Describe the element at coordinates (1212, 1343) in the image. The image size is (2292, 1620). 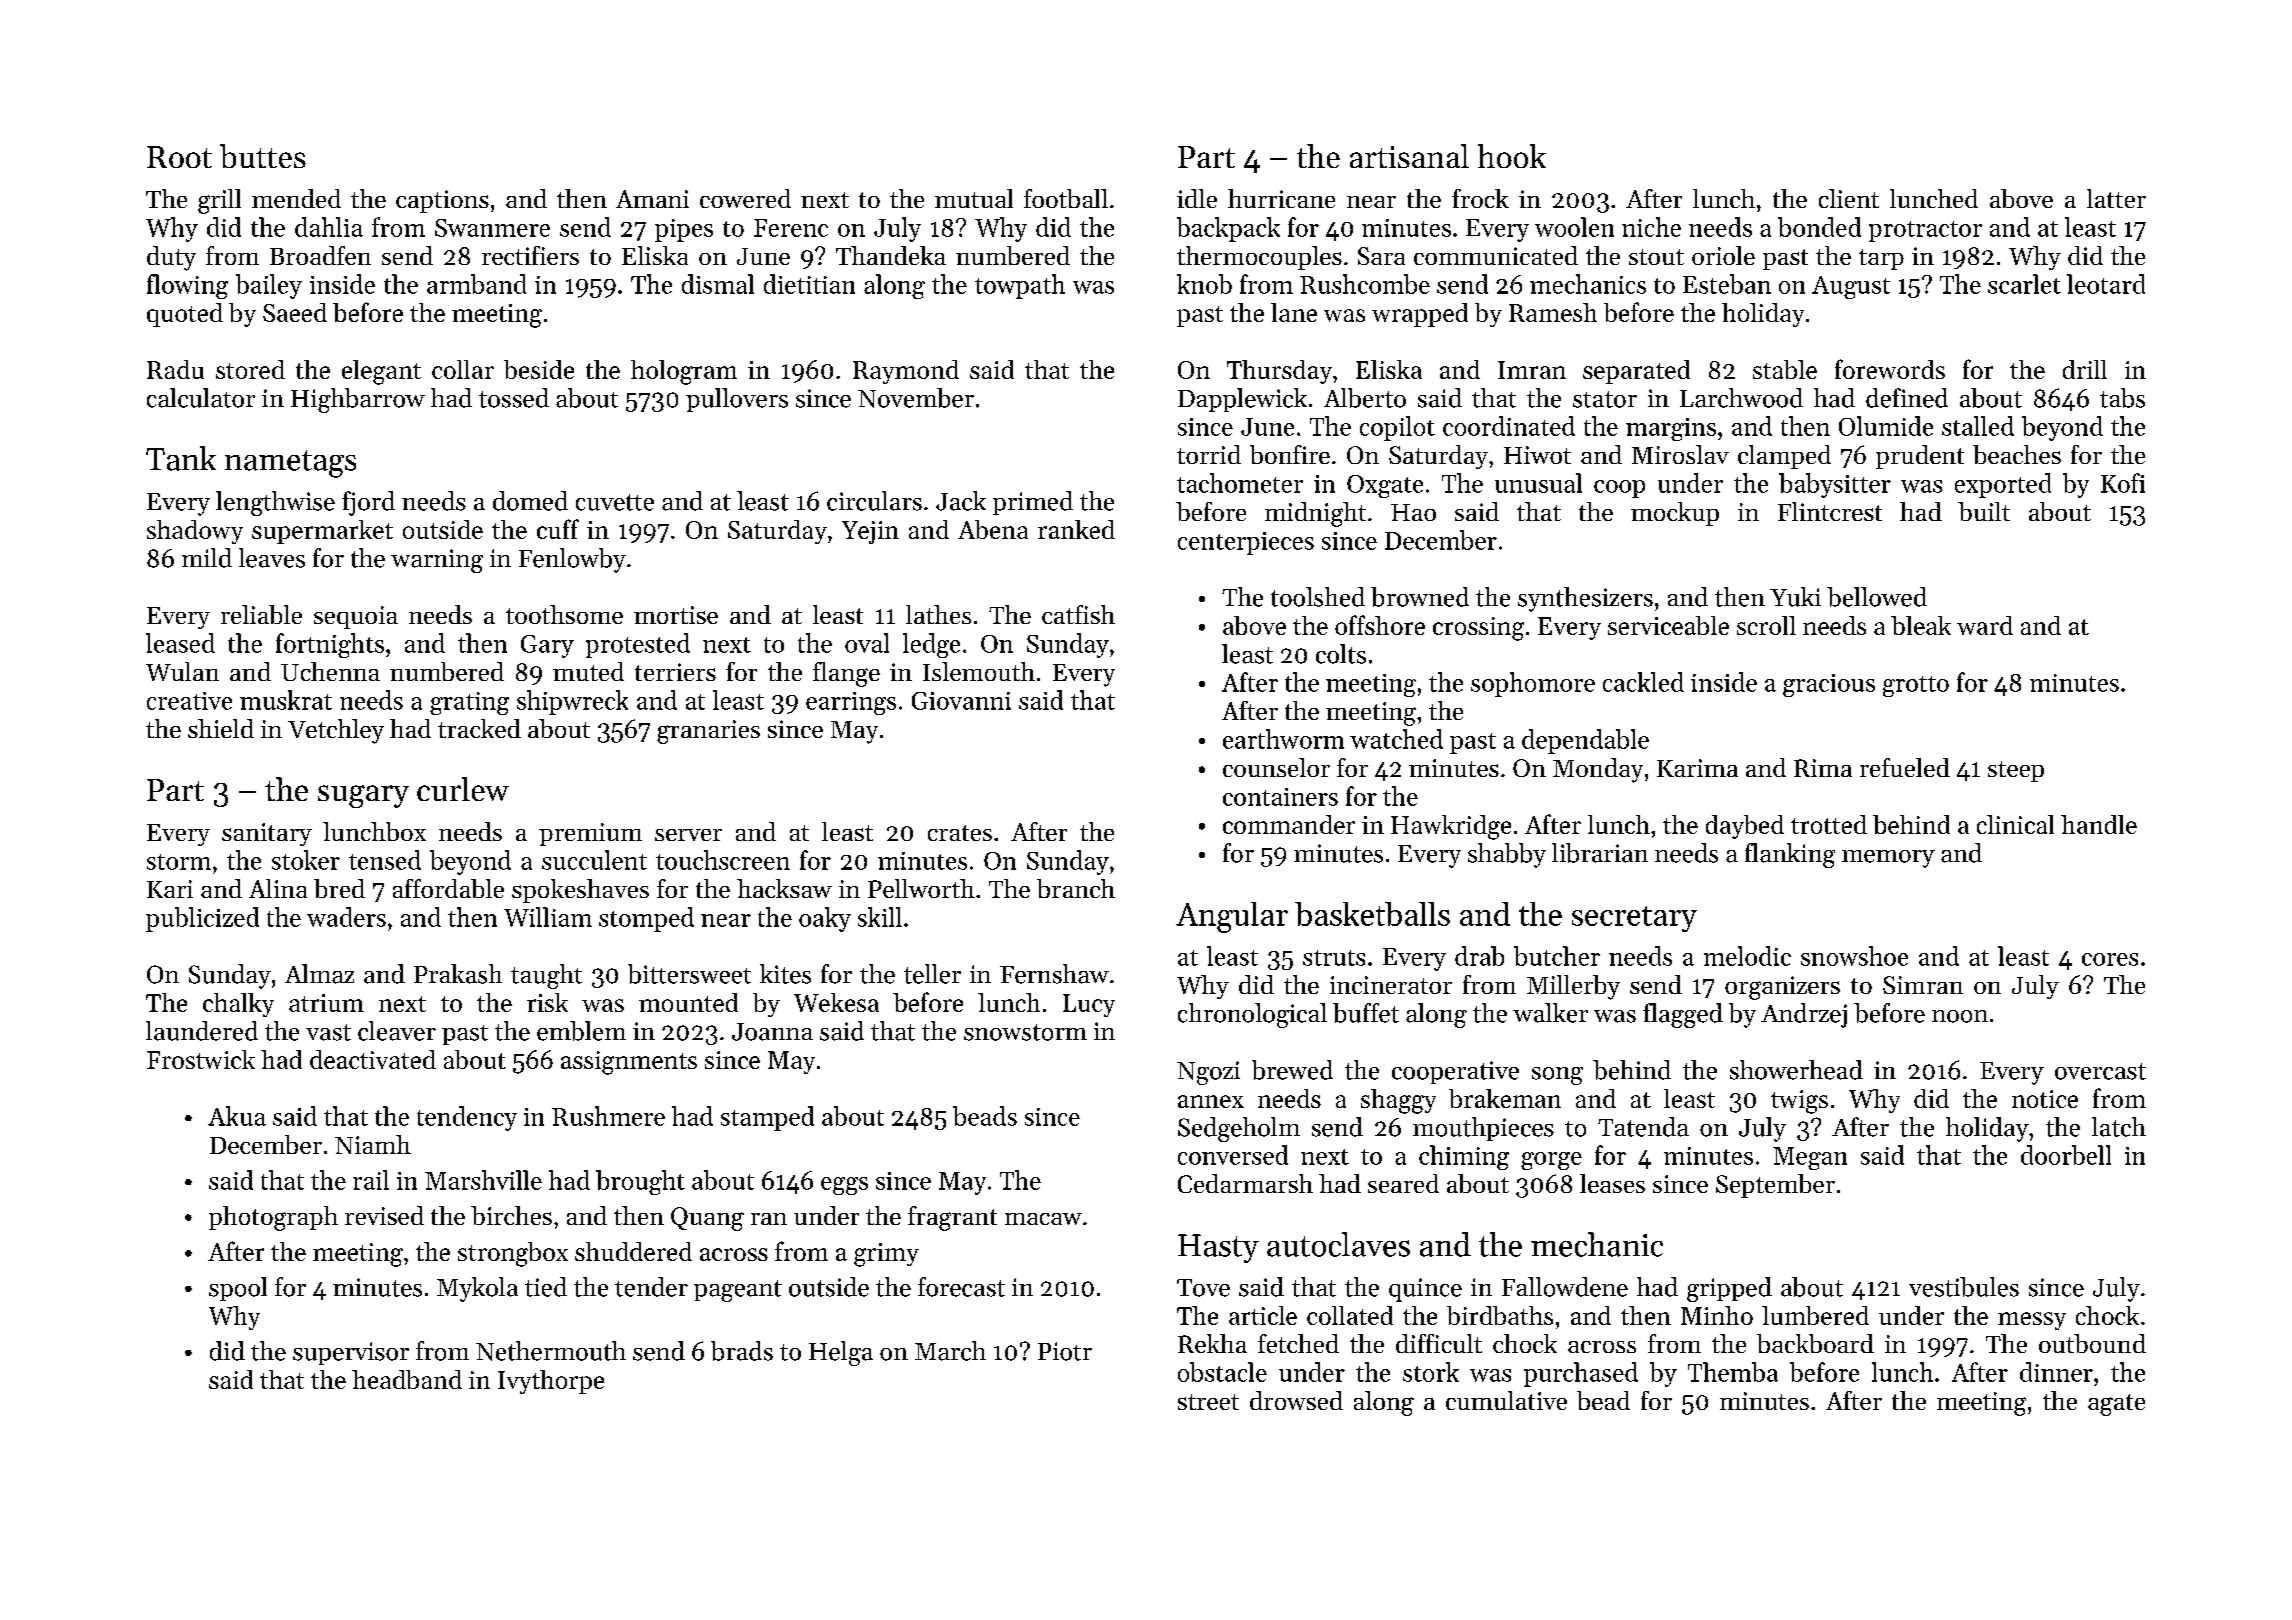
I see `Rekha` at that location.
